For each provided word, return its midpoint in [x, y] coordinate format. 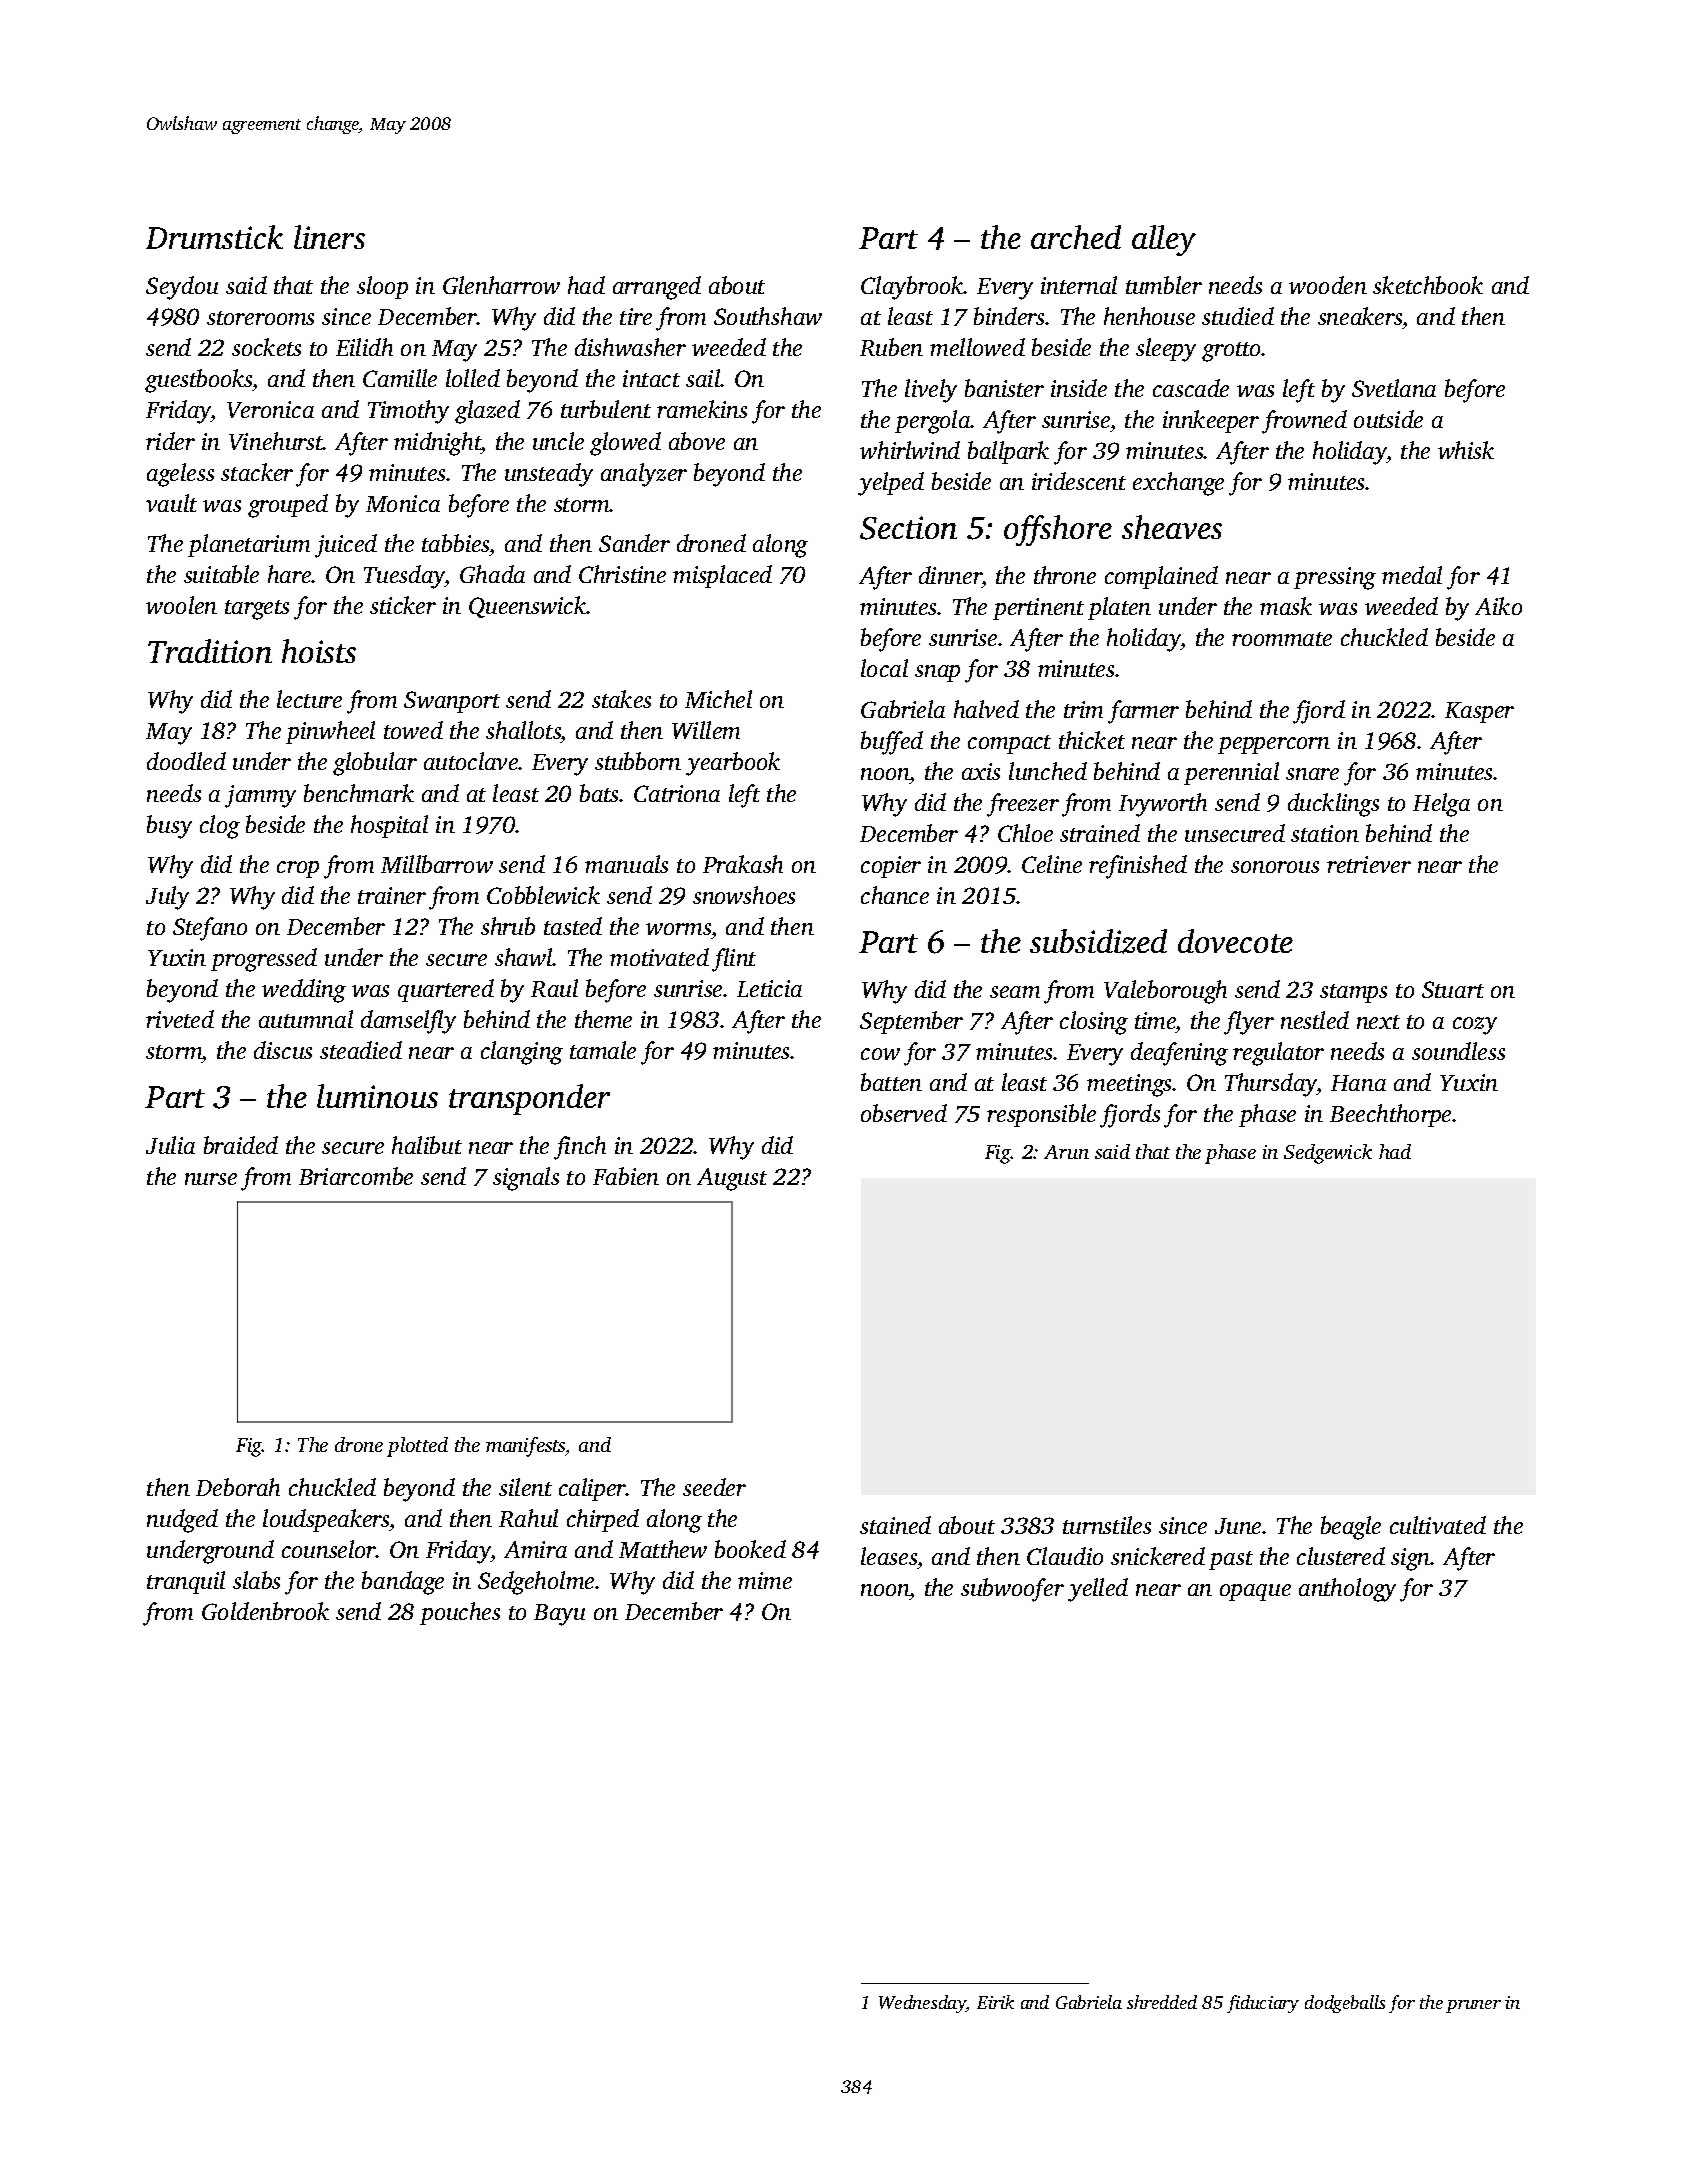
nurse [211, 1179]
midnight [437, 444]
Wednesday [923, 2004]
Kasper [1479, 712]
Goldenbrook [265, 1611]
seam [1015, 992]
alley [1164, 240]
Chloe [1025, 833]
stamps [1353, 993]
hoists [319, 651]
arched [1076, 237]
